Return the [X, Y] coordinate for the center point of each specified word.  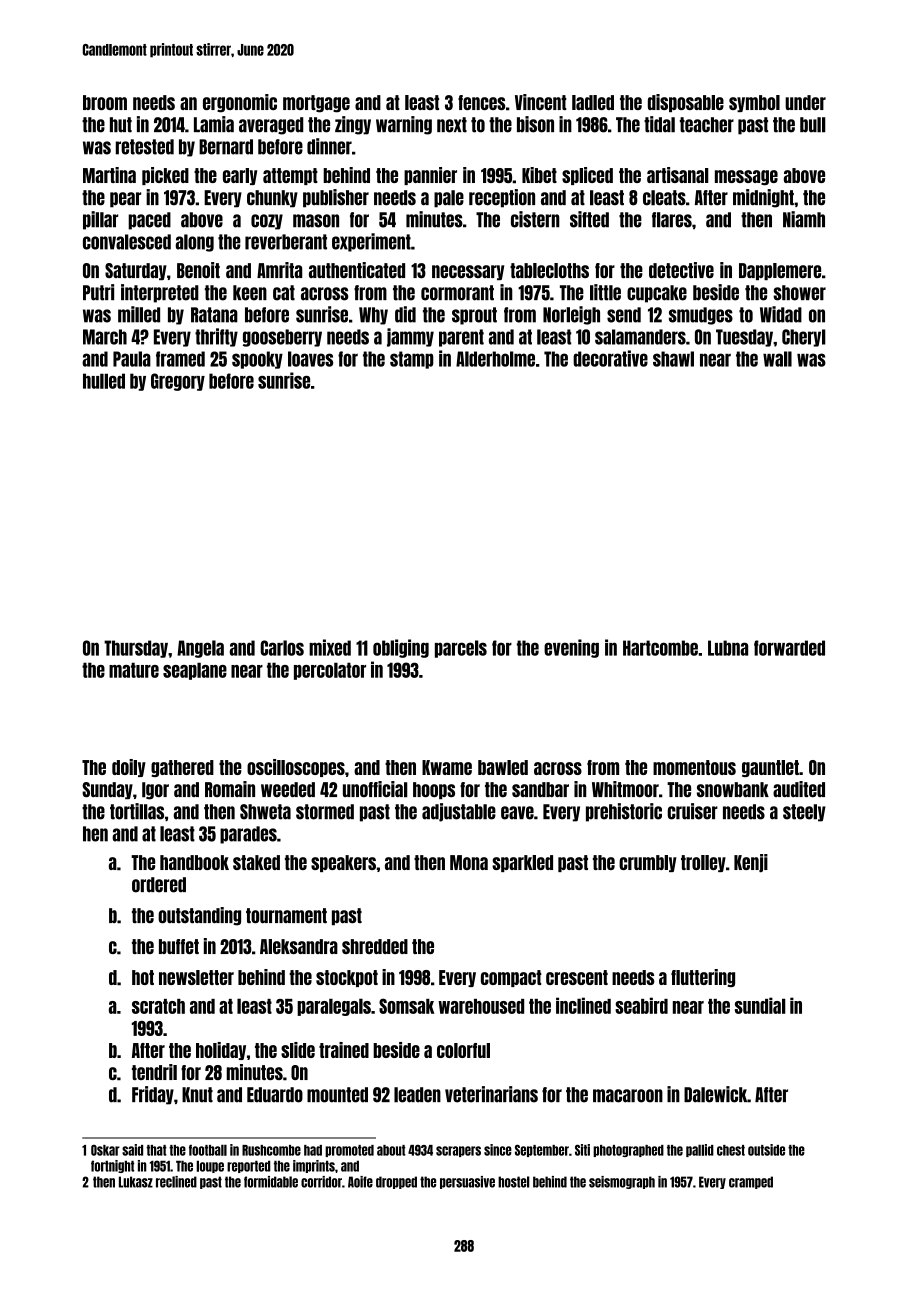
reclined [176, 1182]
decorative [610, 358]
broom [105, 102]
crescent [577, 977]
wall [777, 359]
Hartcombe [660, 648]
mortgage [316, 104]
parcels [461, 649]
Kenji [751, 863]
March [105, 337]
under [805, 102]
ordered [159, 885]
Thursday [136, 649]
